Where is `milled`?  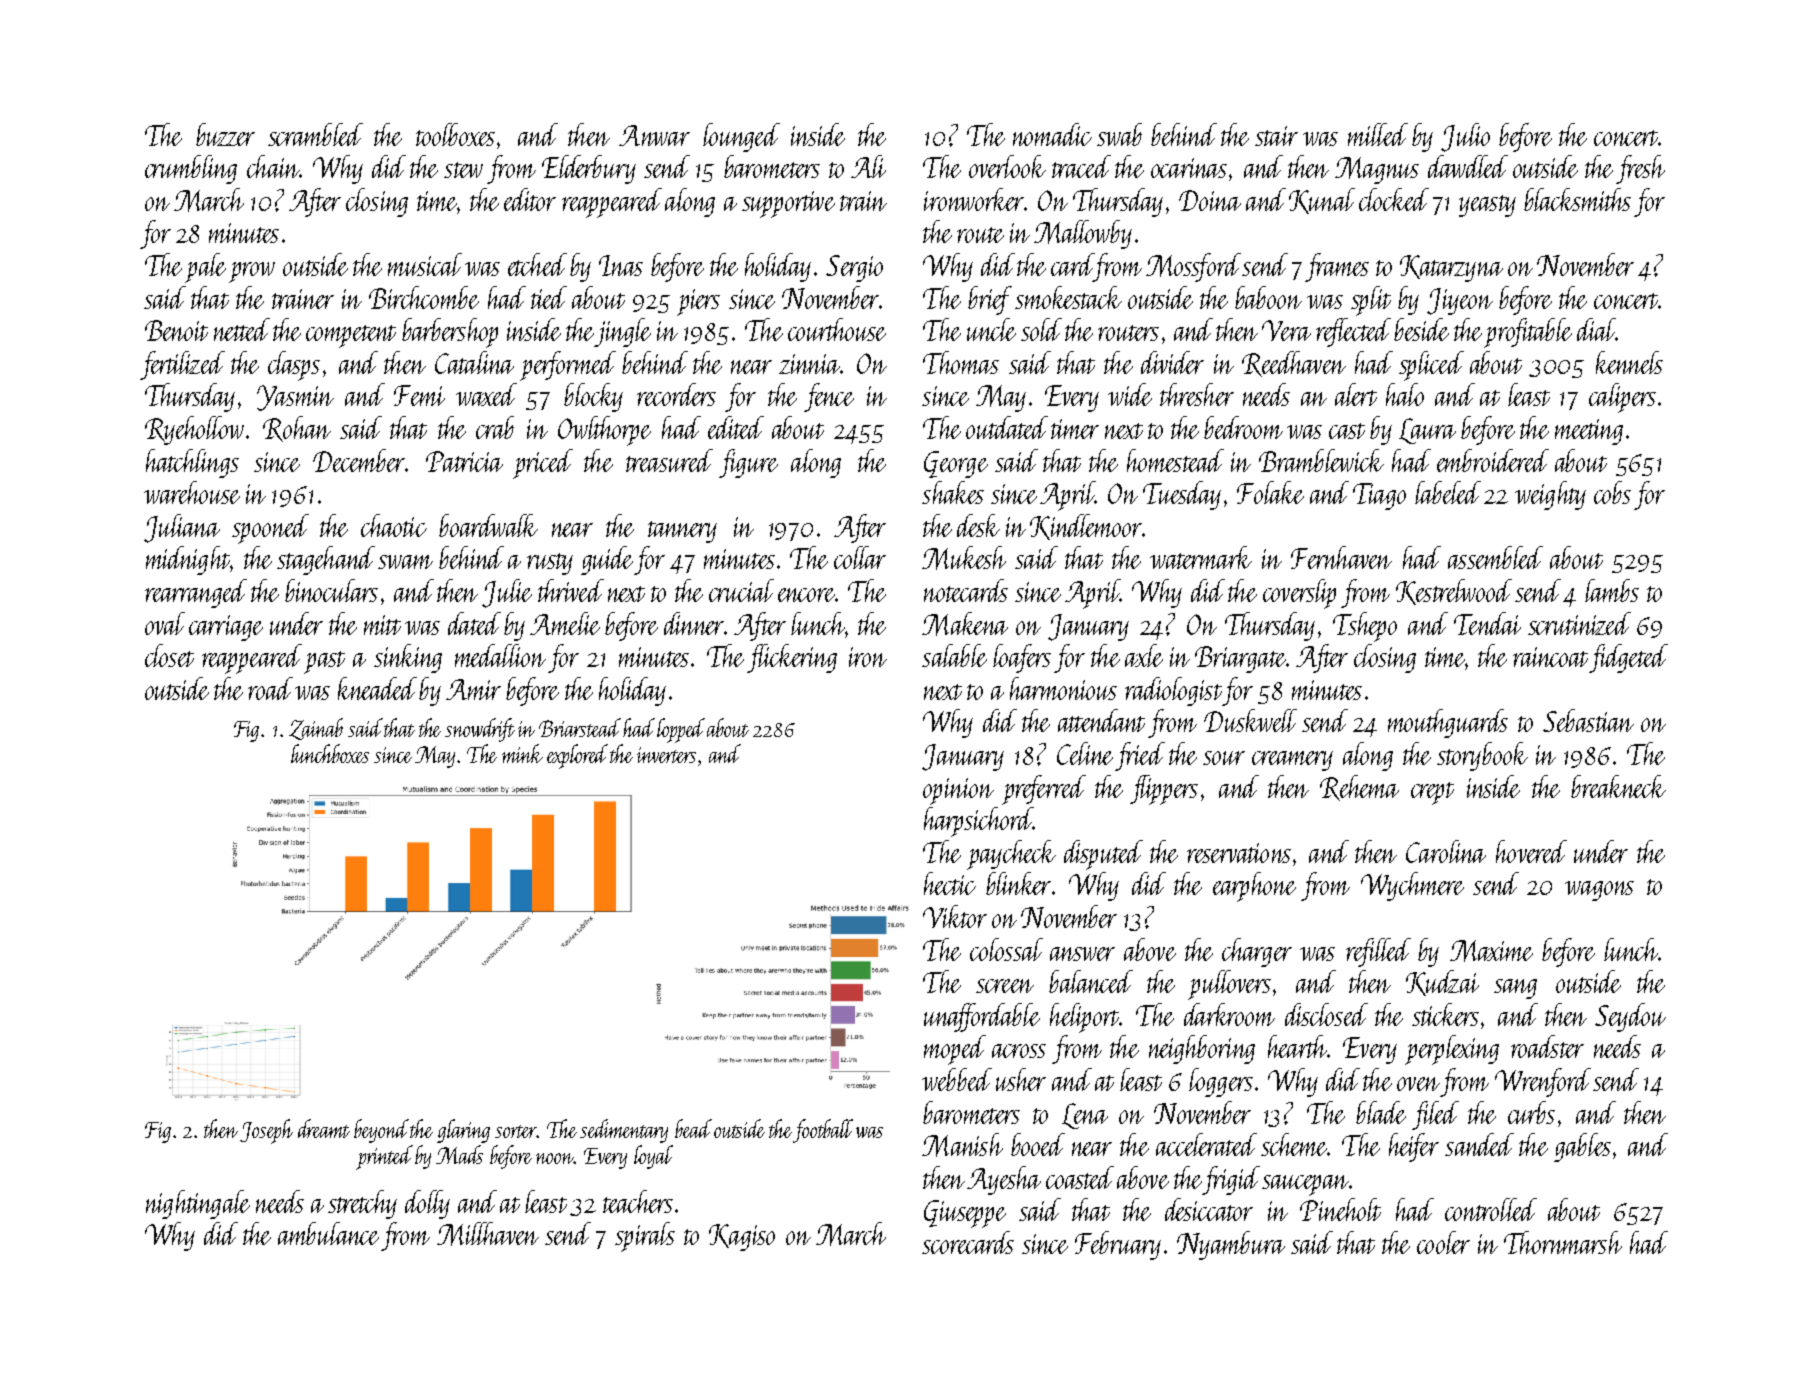
milled is located at coordinates (1378, 134).
